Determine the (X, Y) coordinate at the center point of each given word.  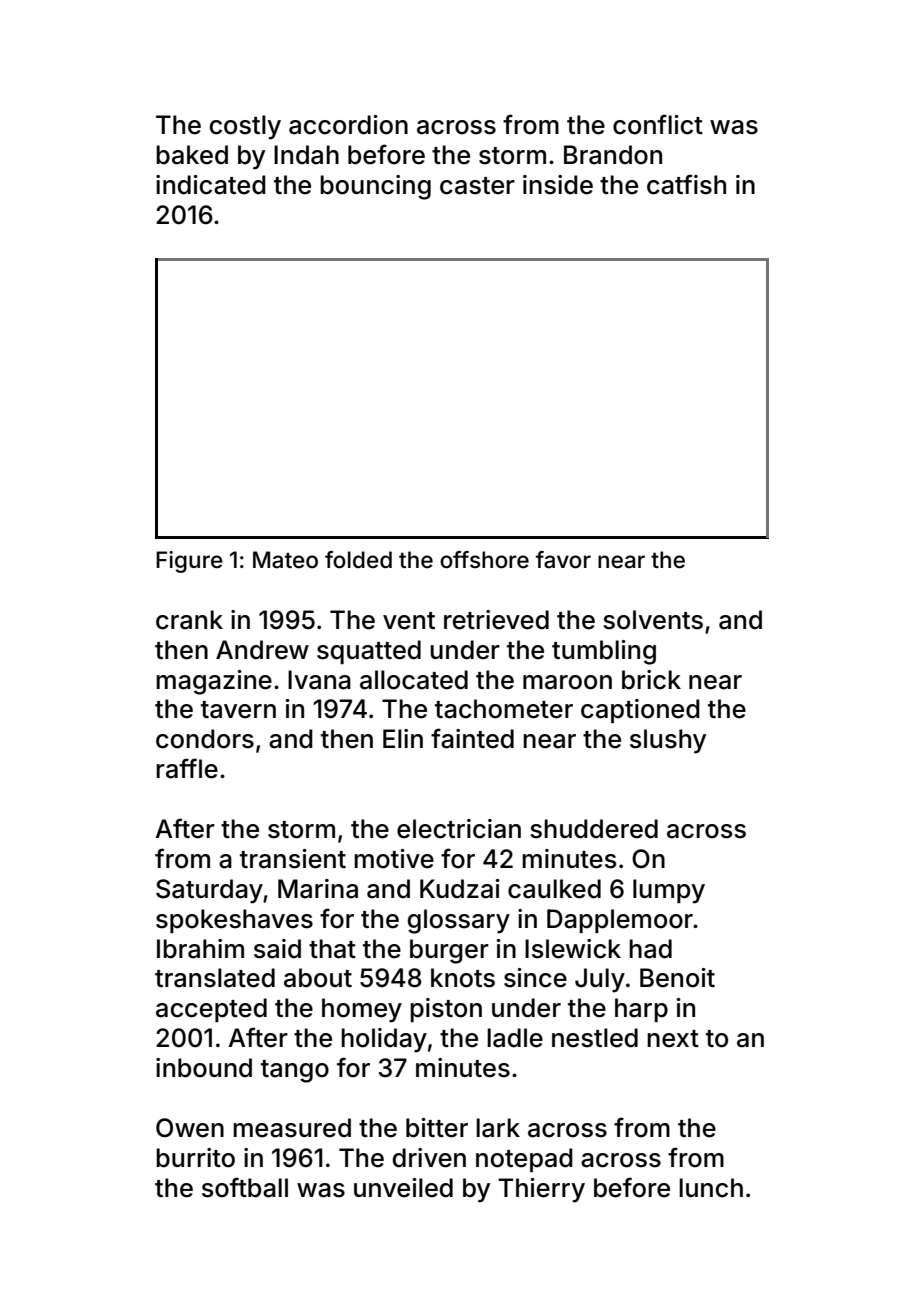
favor (563, 560)
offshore (484, 560)
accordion (348, 125)
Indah (306, 155)
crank (189, 620)
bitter (437, 1128)
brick (651, 680)
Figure (189, 562)
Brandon (613, 155)
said (277, 949)
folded (358, 560)
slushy (668, 741)
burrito (195, 1158)
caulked (554, 889)
